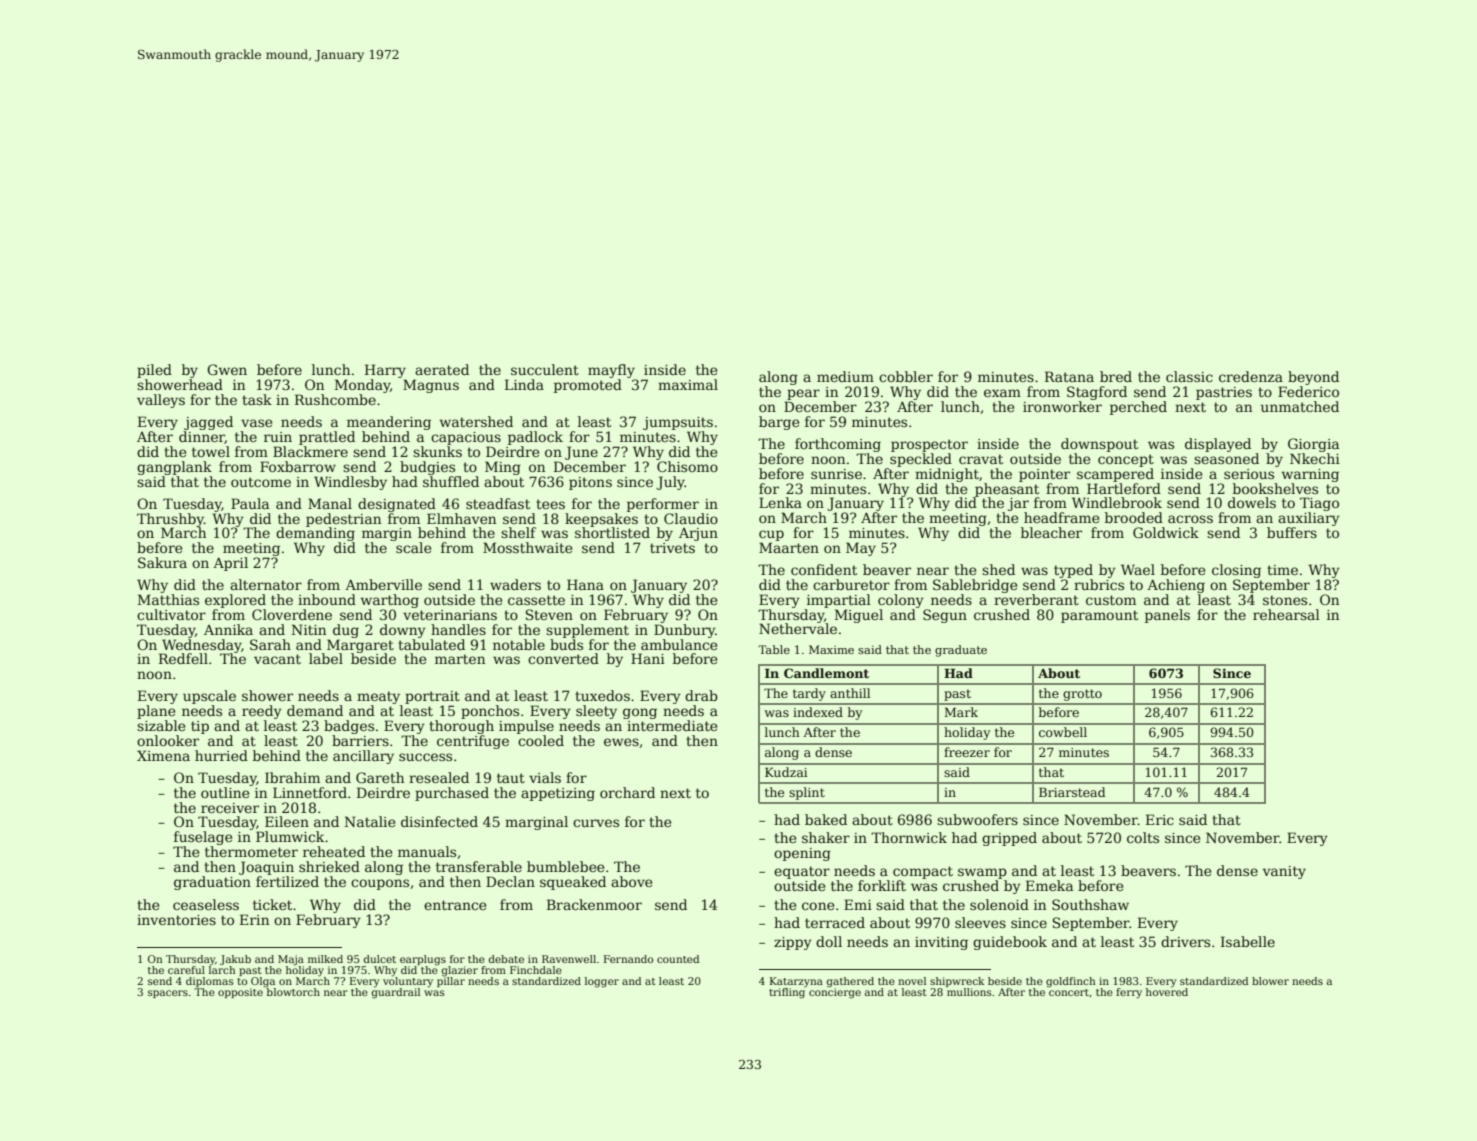  What do you see at coordinates (826, 819) in the image?
I see `baked` at bounding box center [826, 819].
